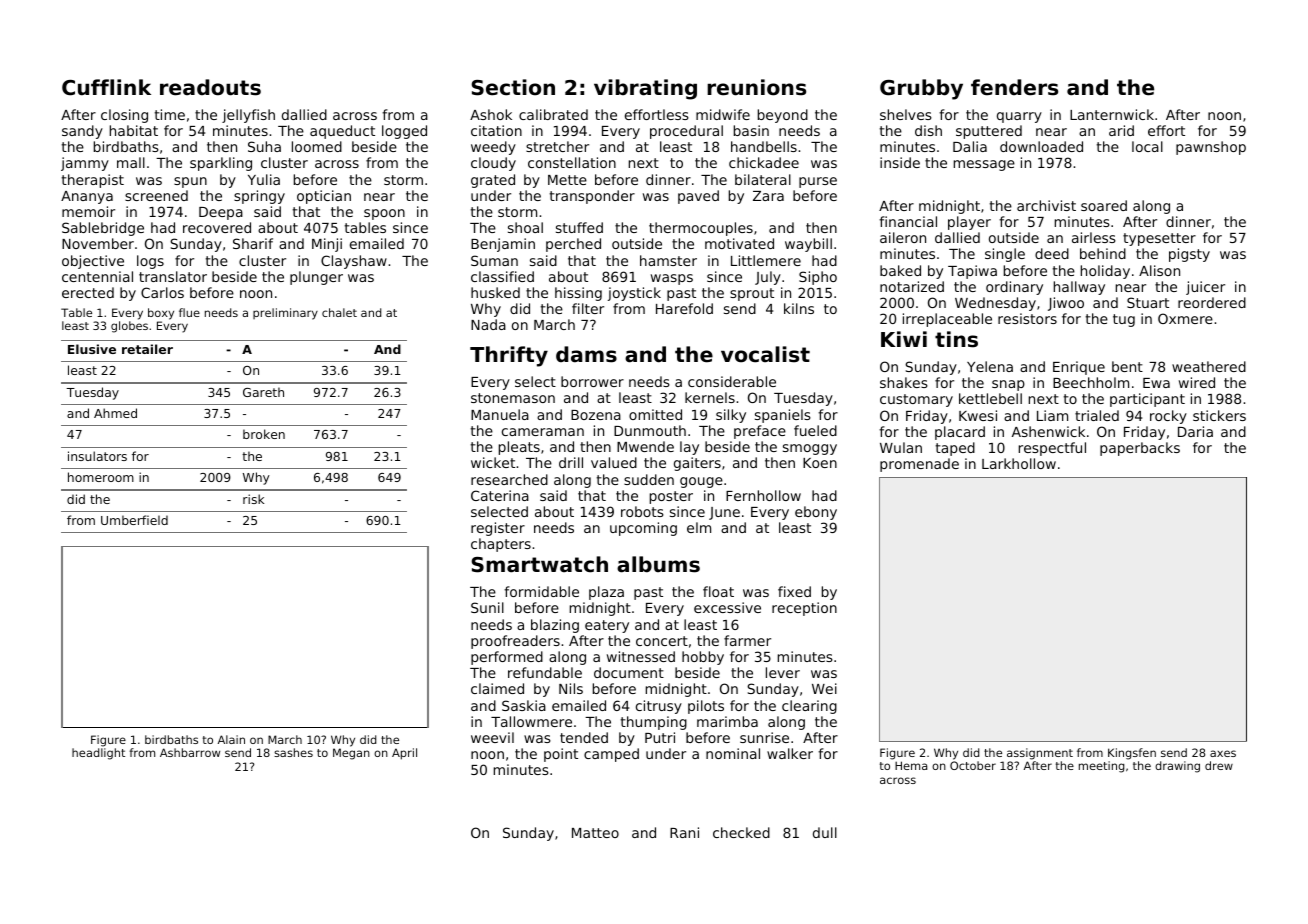 The height and width of the image is (924, 1308). What do you see at coordinates (815, 430) in the image?
I see `fueled` at bounding box center [815, 430].
